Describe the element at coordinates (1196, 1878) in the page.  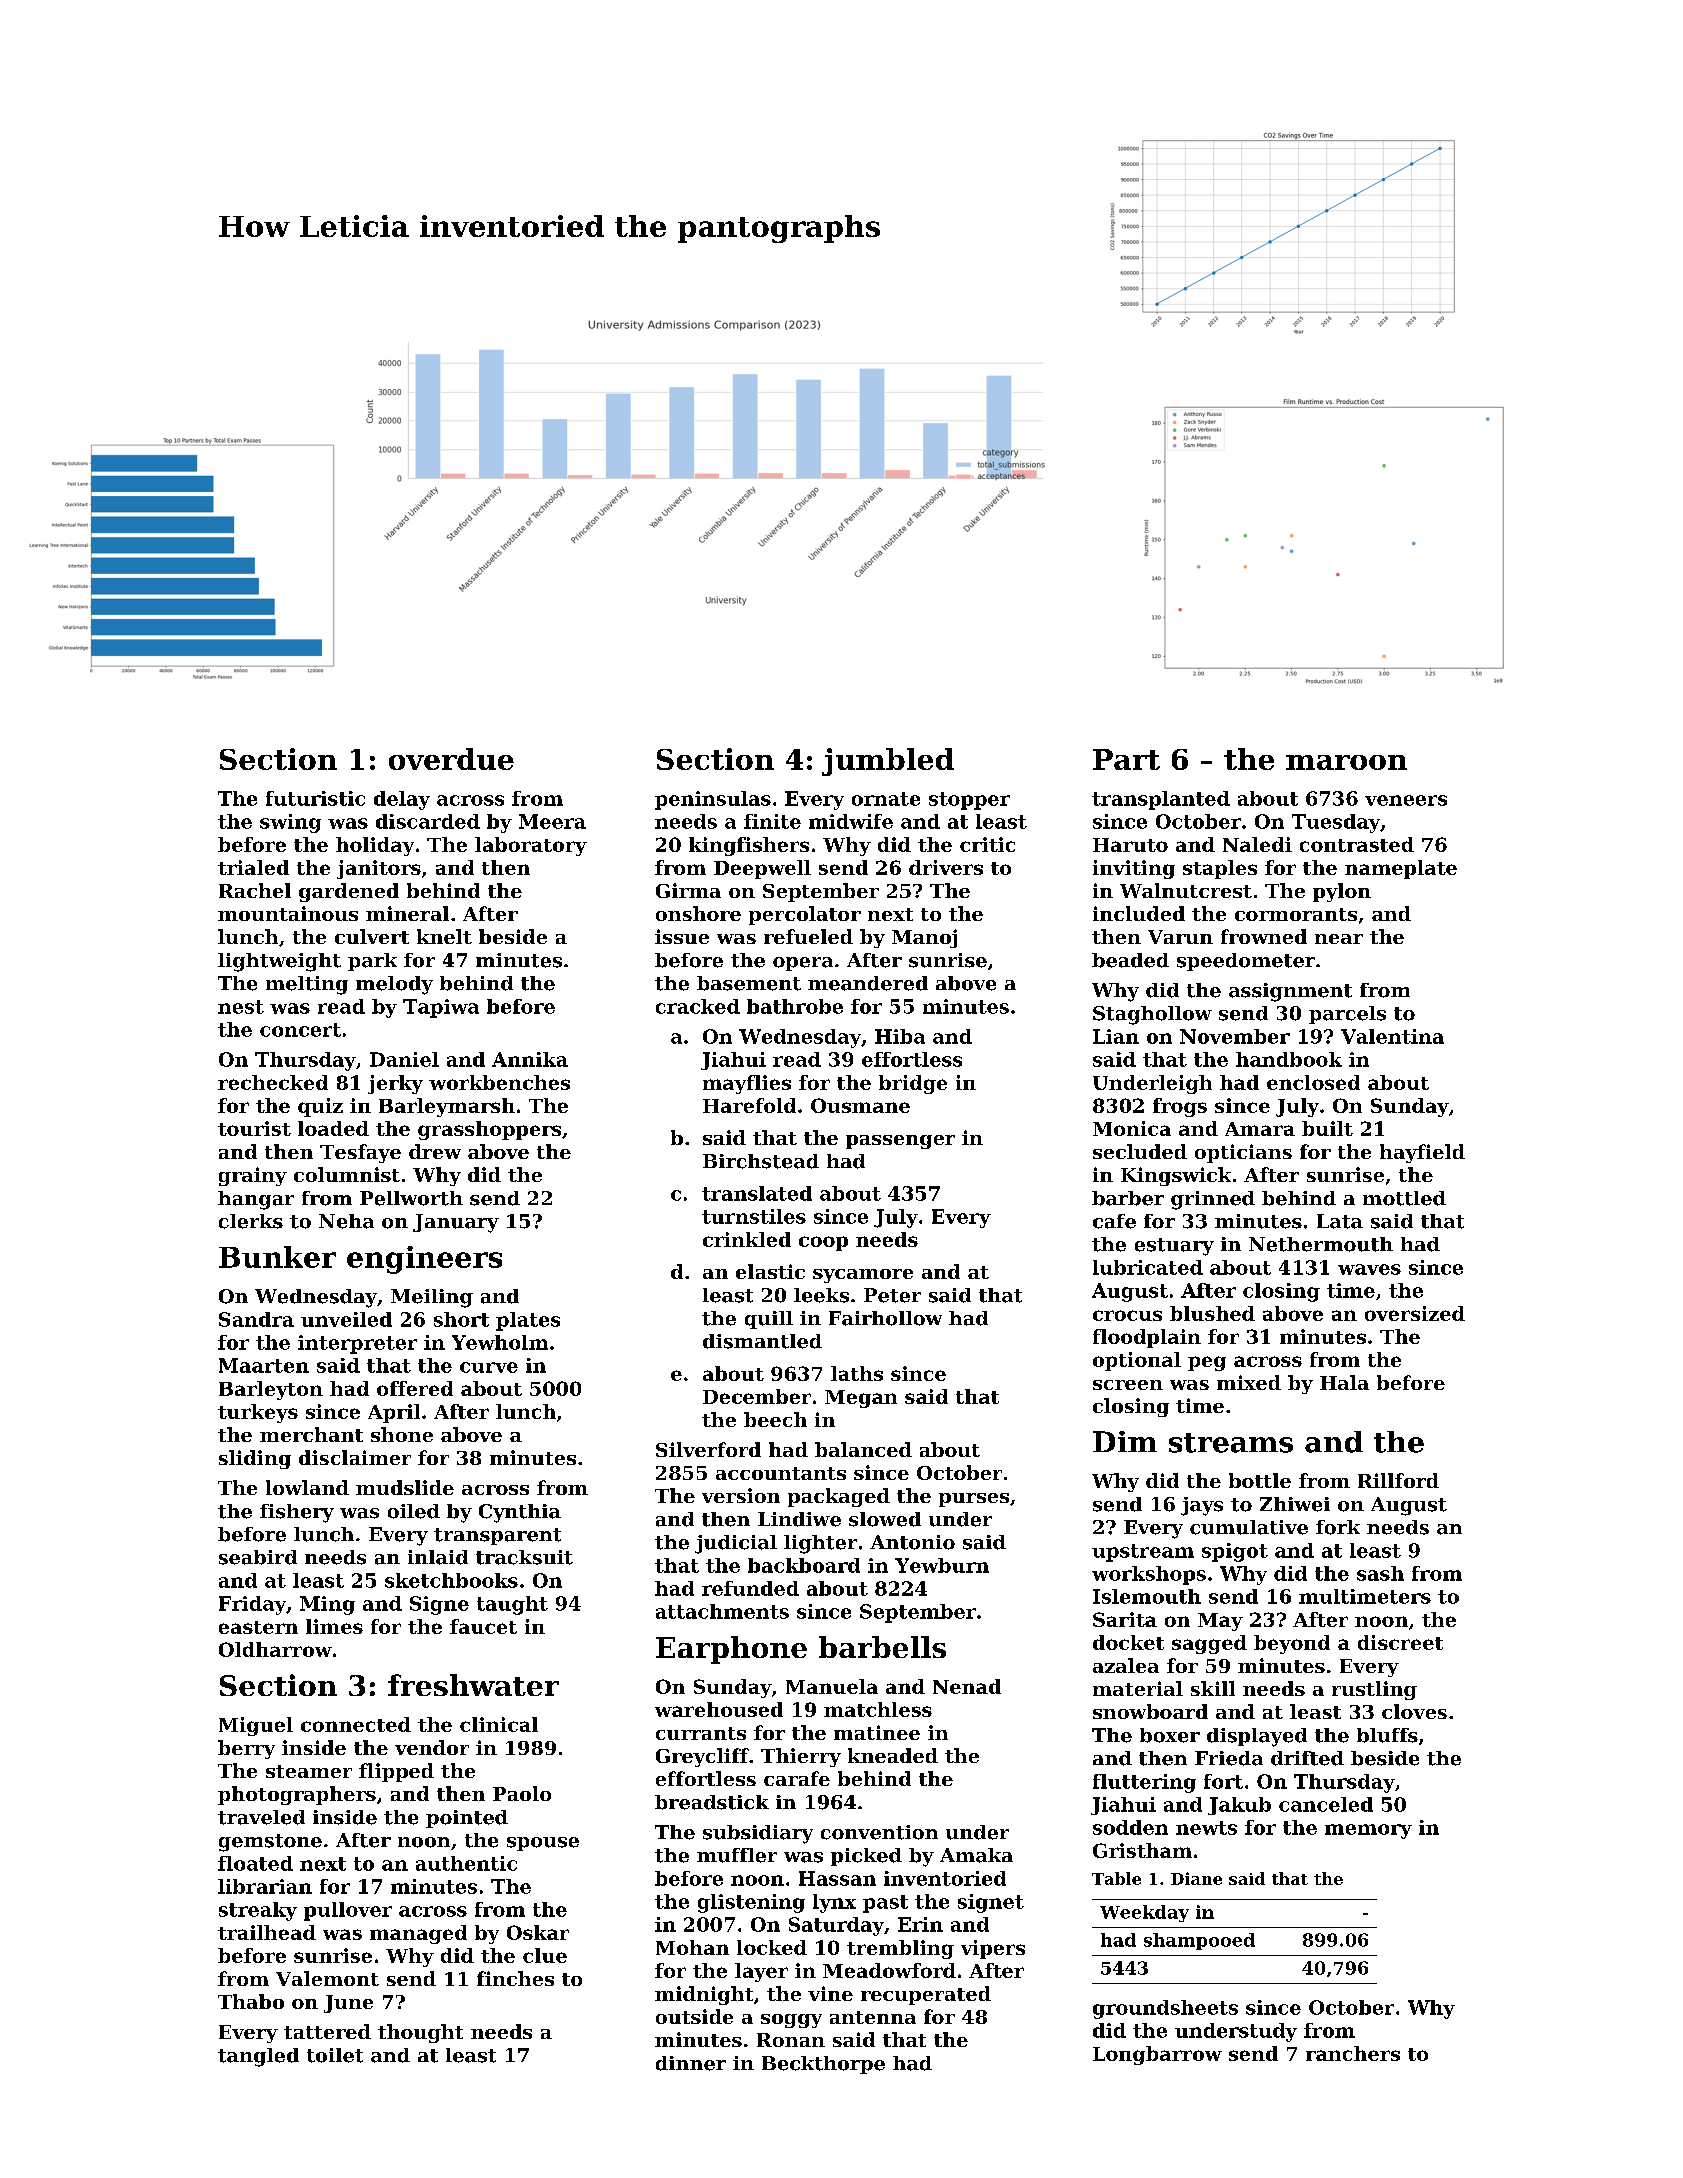
I see `Diane` at that location.
